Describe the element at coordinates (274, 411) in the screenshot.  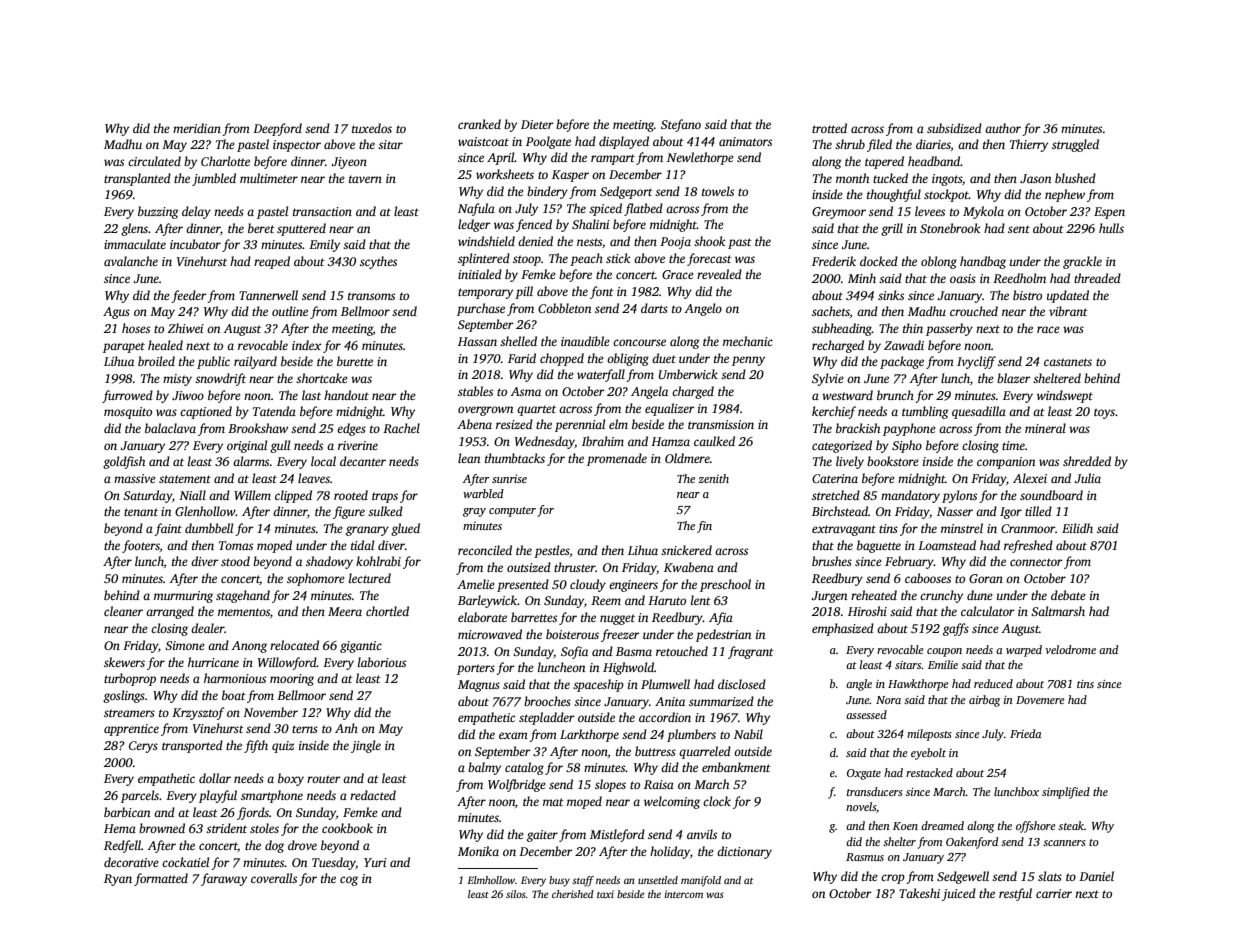
I see `Tatenda` at that location.
